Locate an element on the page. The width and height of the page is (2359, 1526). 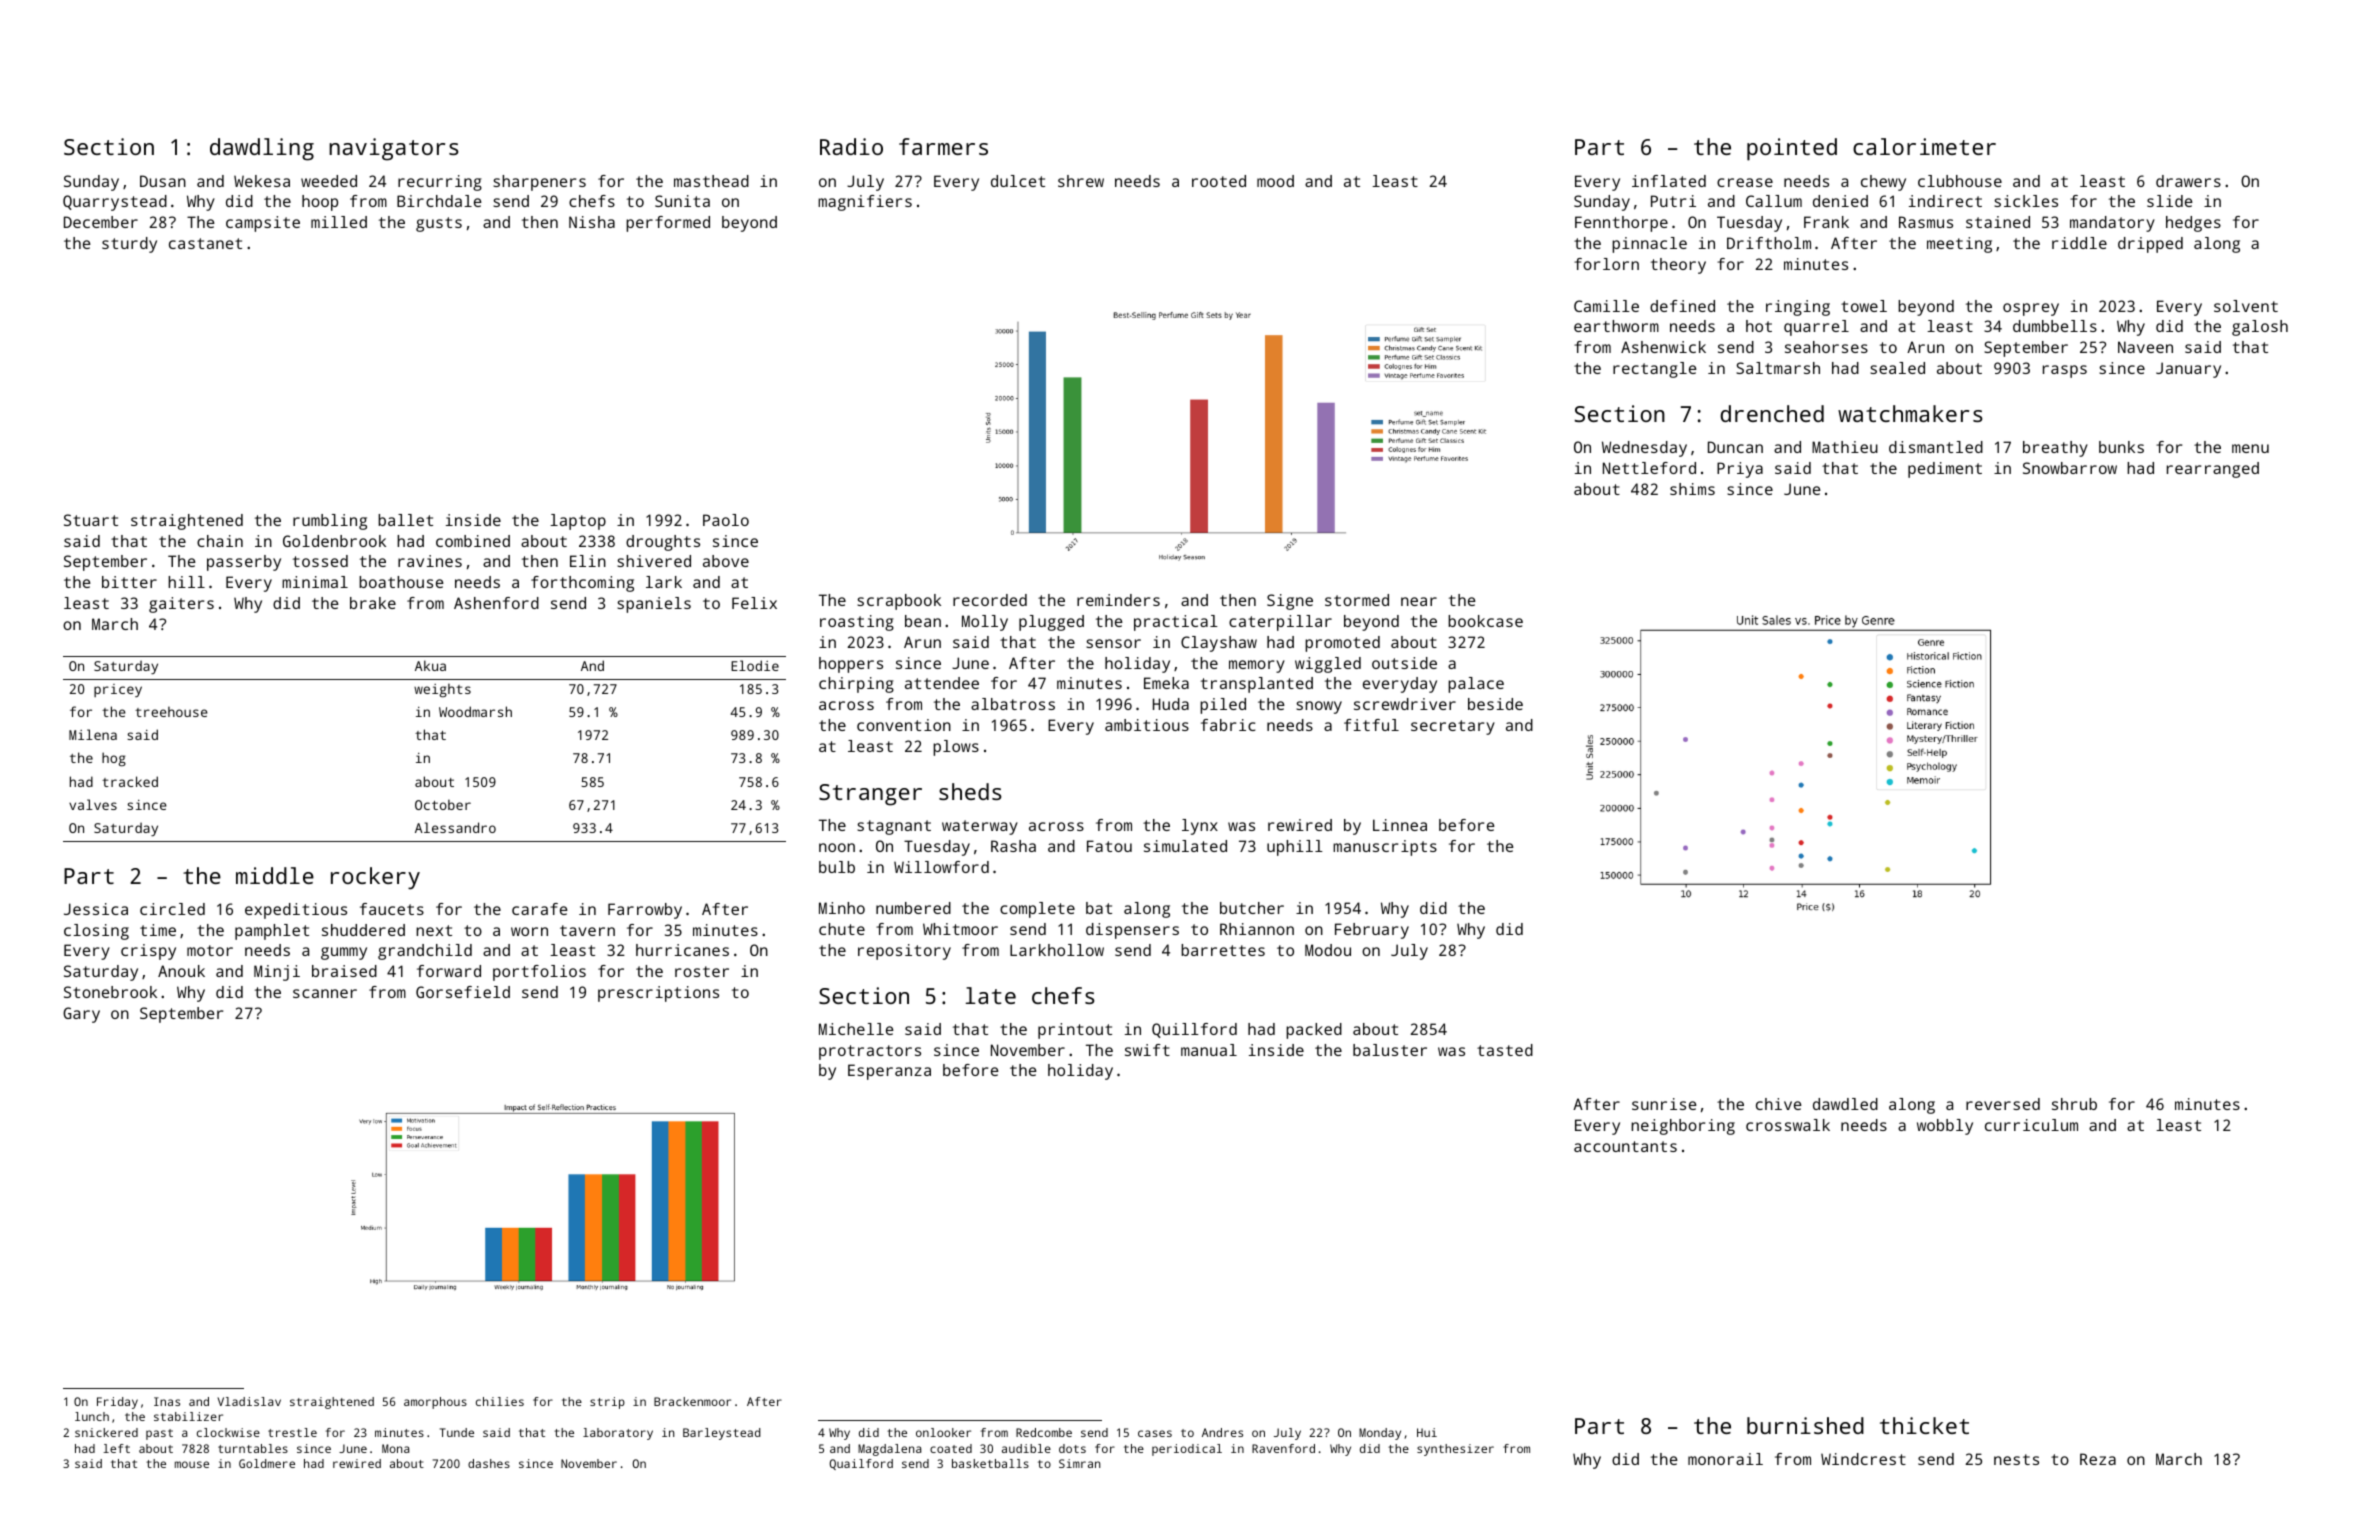
near is located at coordinates (1419, 601).
